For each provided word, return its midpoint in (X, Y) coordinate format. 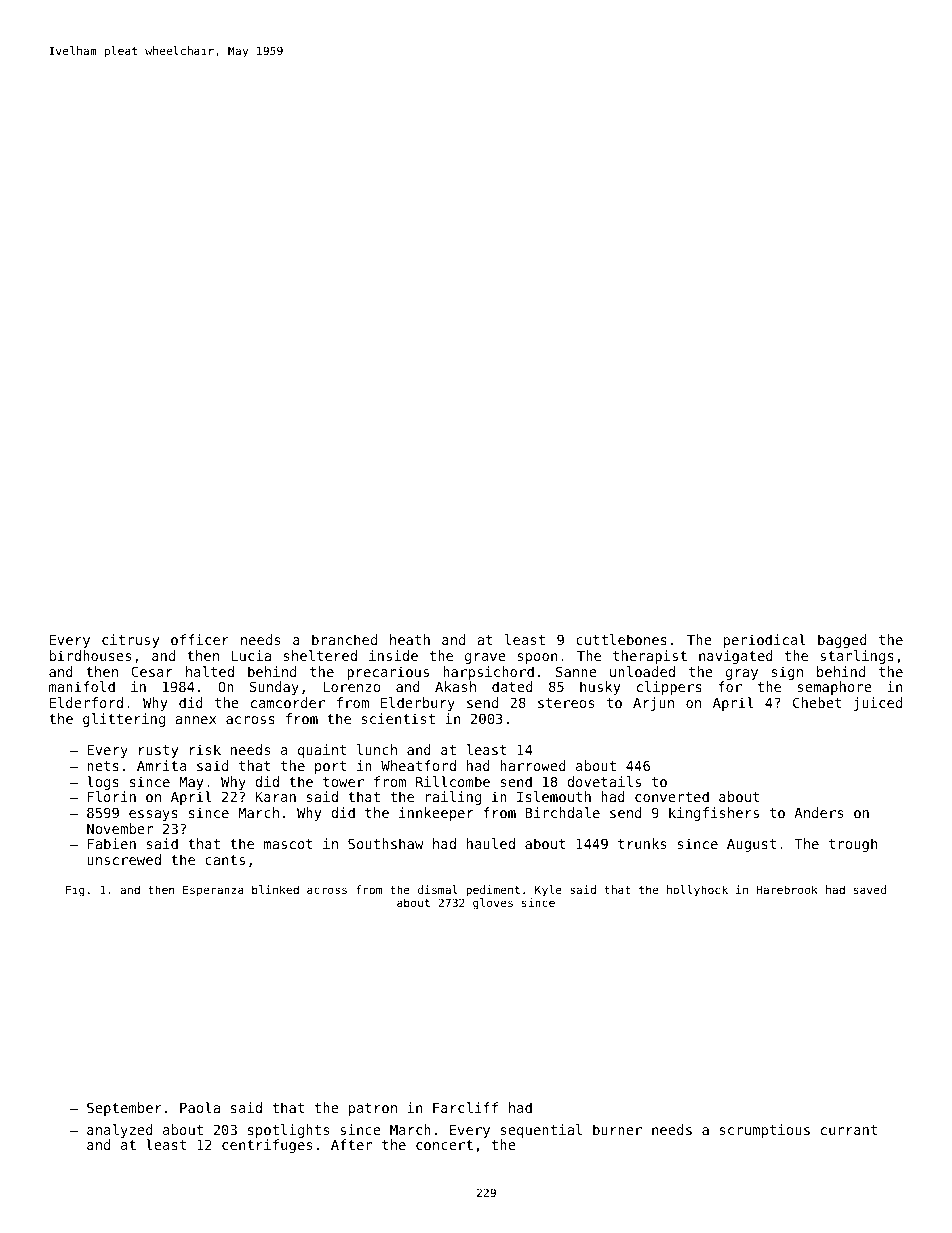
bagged (842, 641)
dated (512, 686)
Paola (200, 1107)
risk (205, 749)
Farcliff (465, 1107)
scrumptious (765, 1131)
